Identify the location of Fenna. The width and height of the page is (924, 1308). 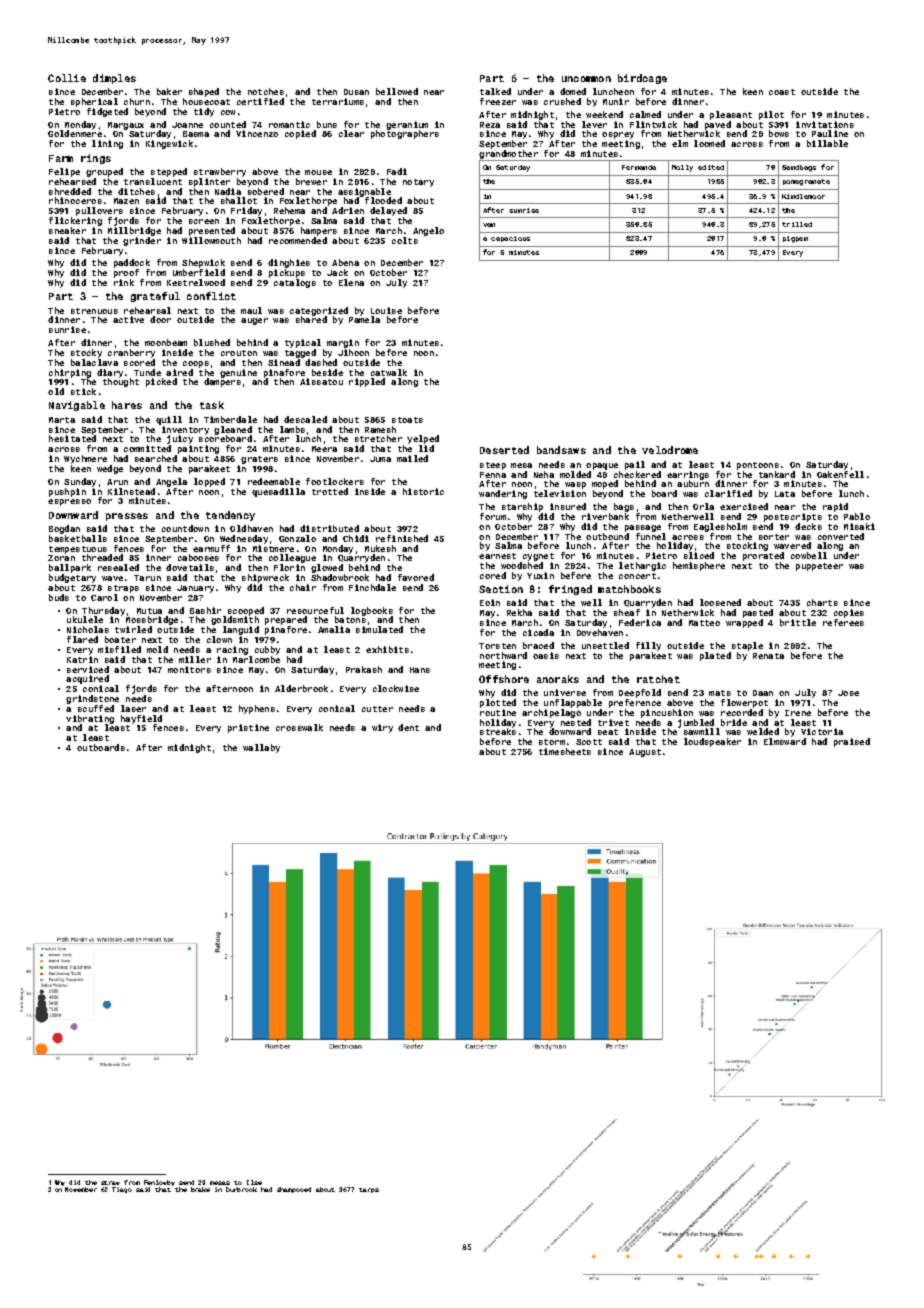
(493, 475).
